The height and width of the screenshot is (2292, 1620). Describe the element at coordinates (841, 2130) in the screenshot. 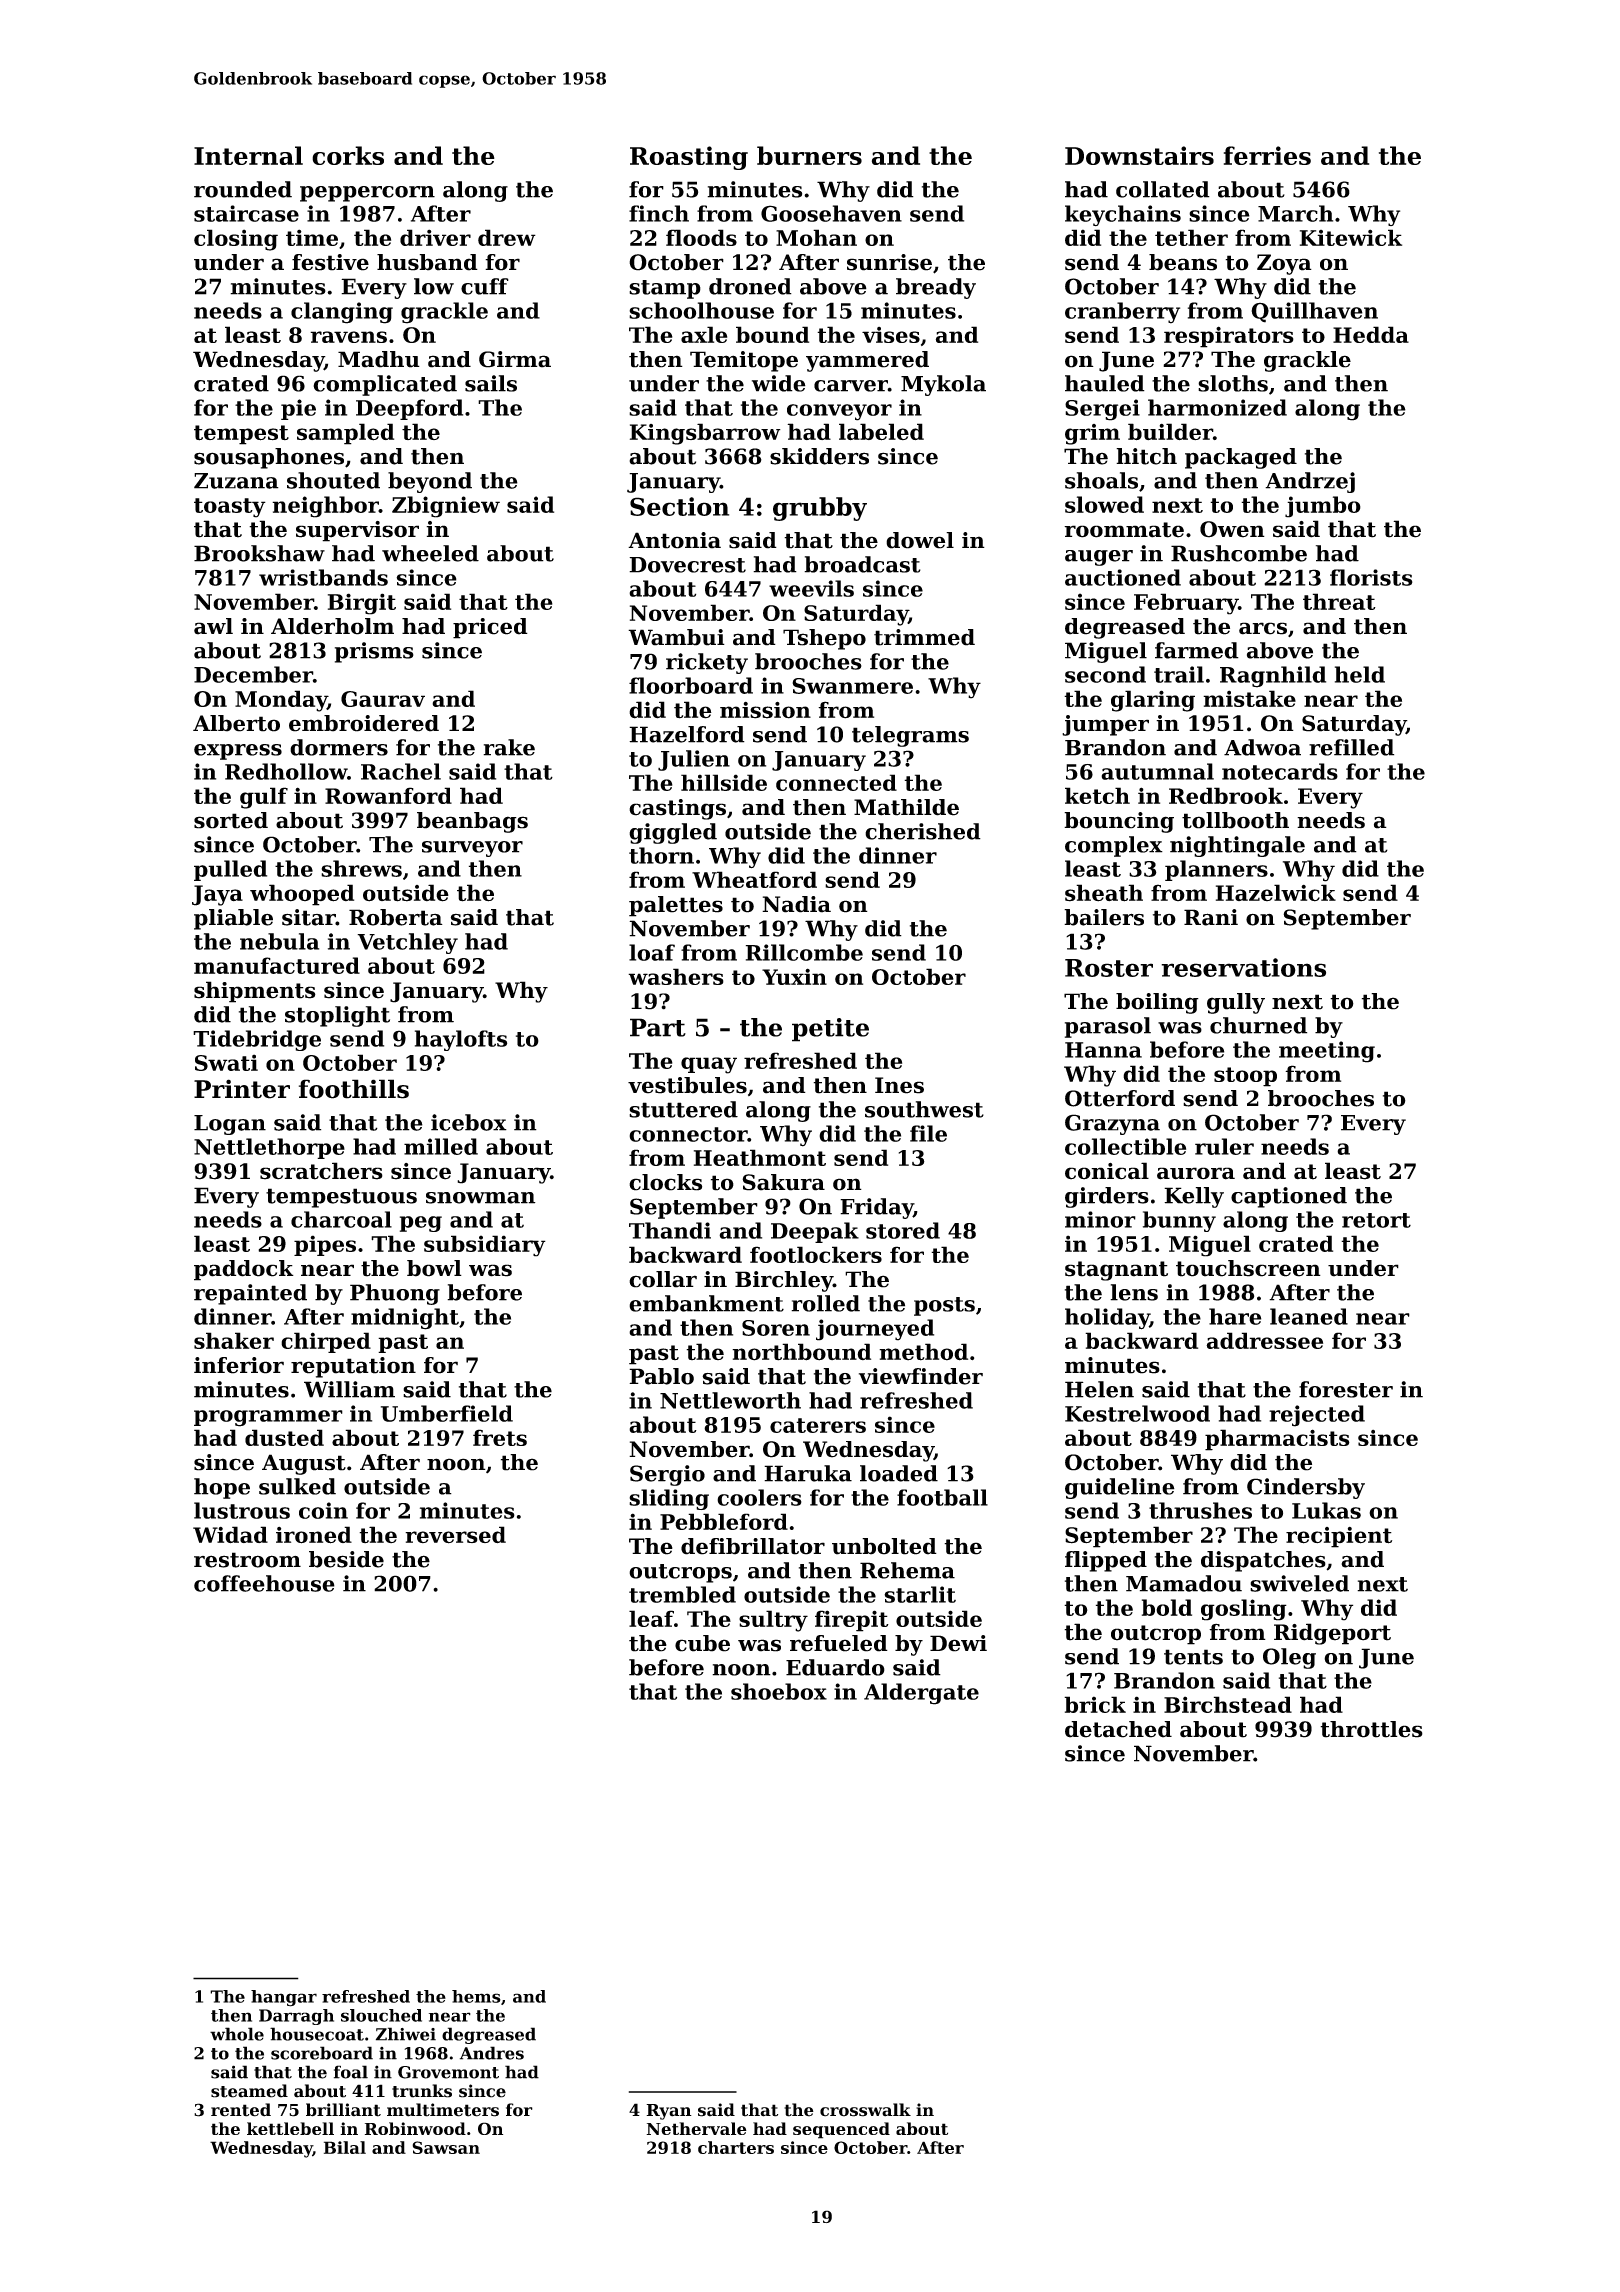

I see `sequenced` at that location.
